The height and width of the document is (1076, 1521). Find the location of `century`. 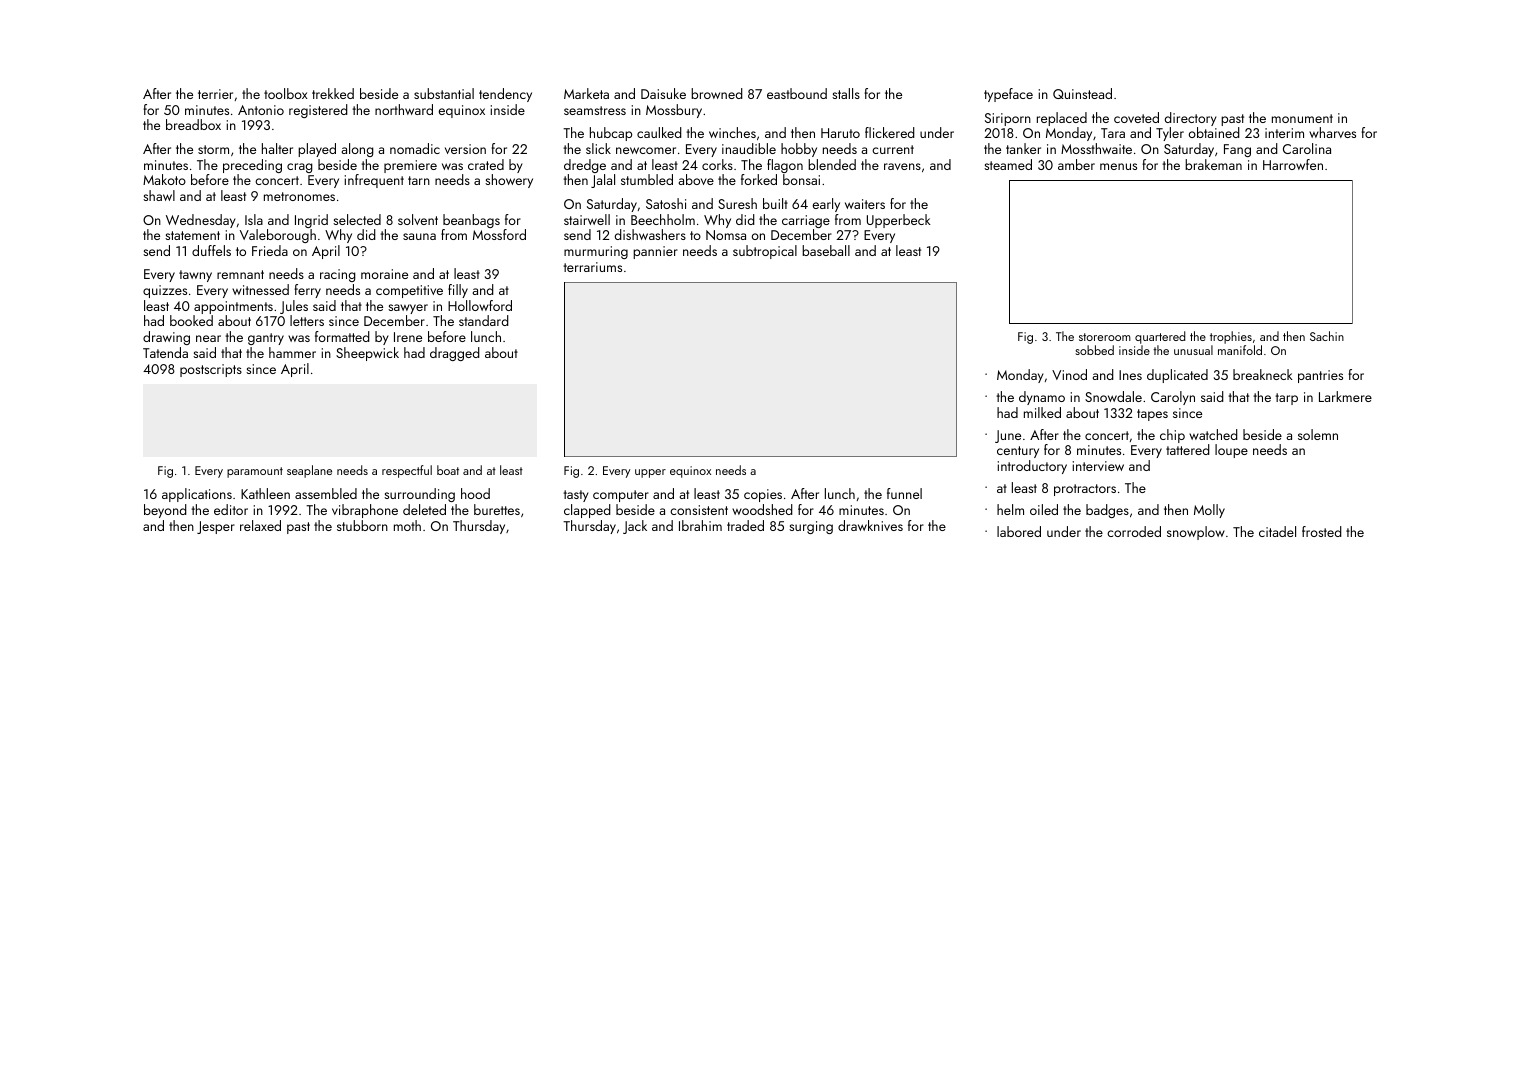

century is located at coordinates (1018, 452).
